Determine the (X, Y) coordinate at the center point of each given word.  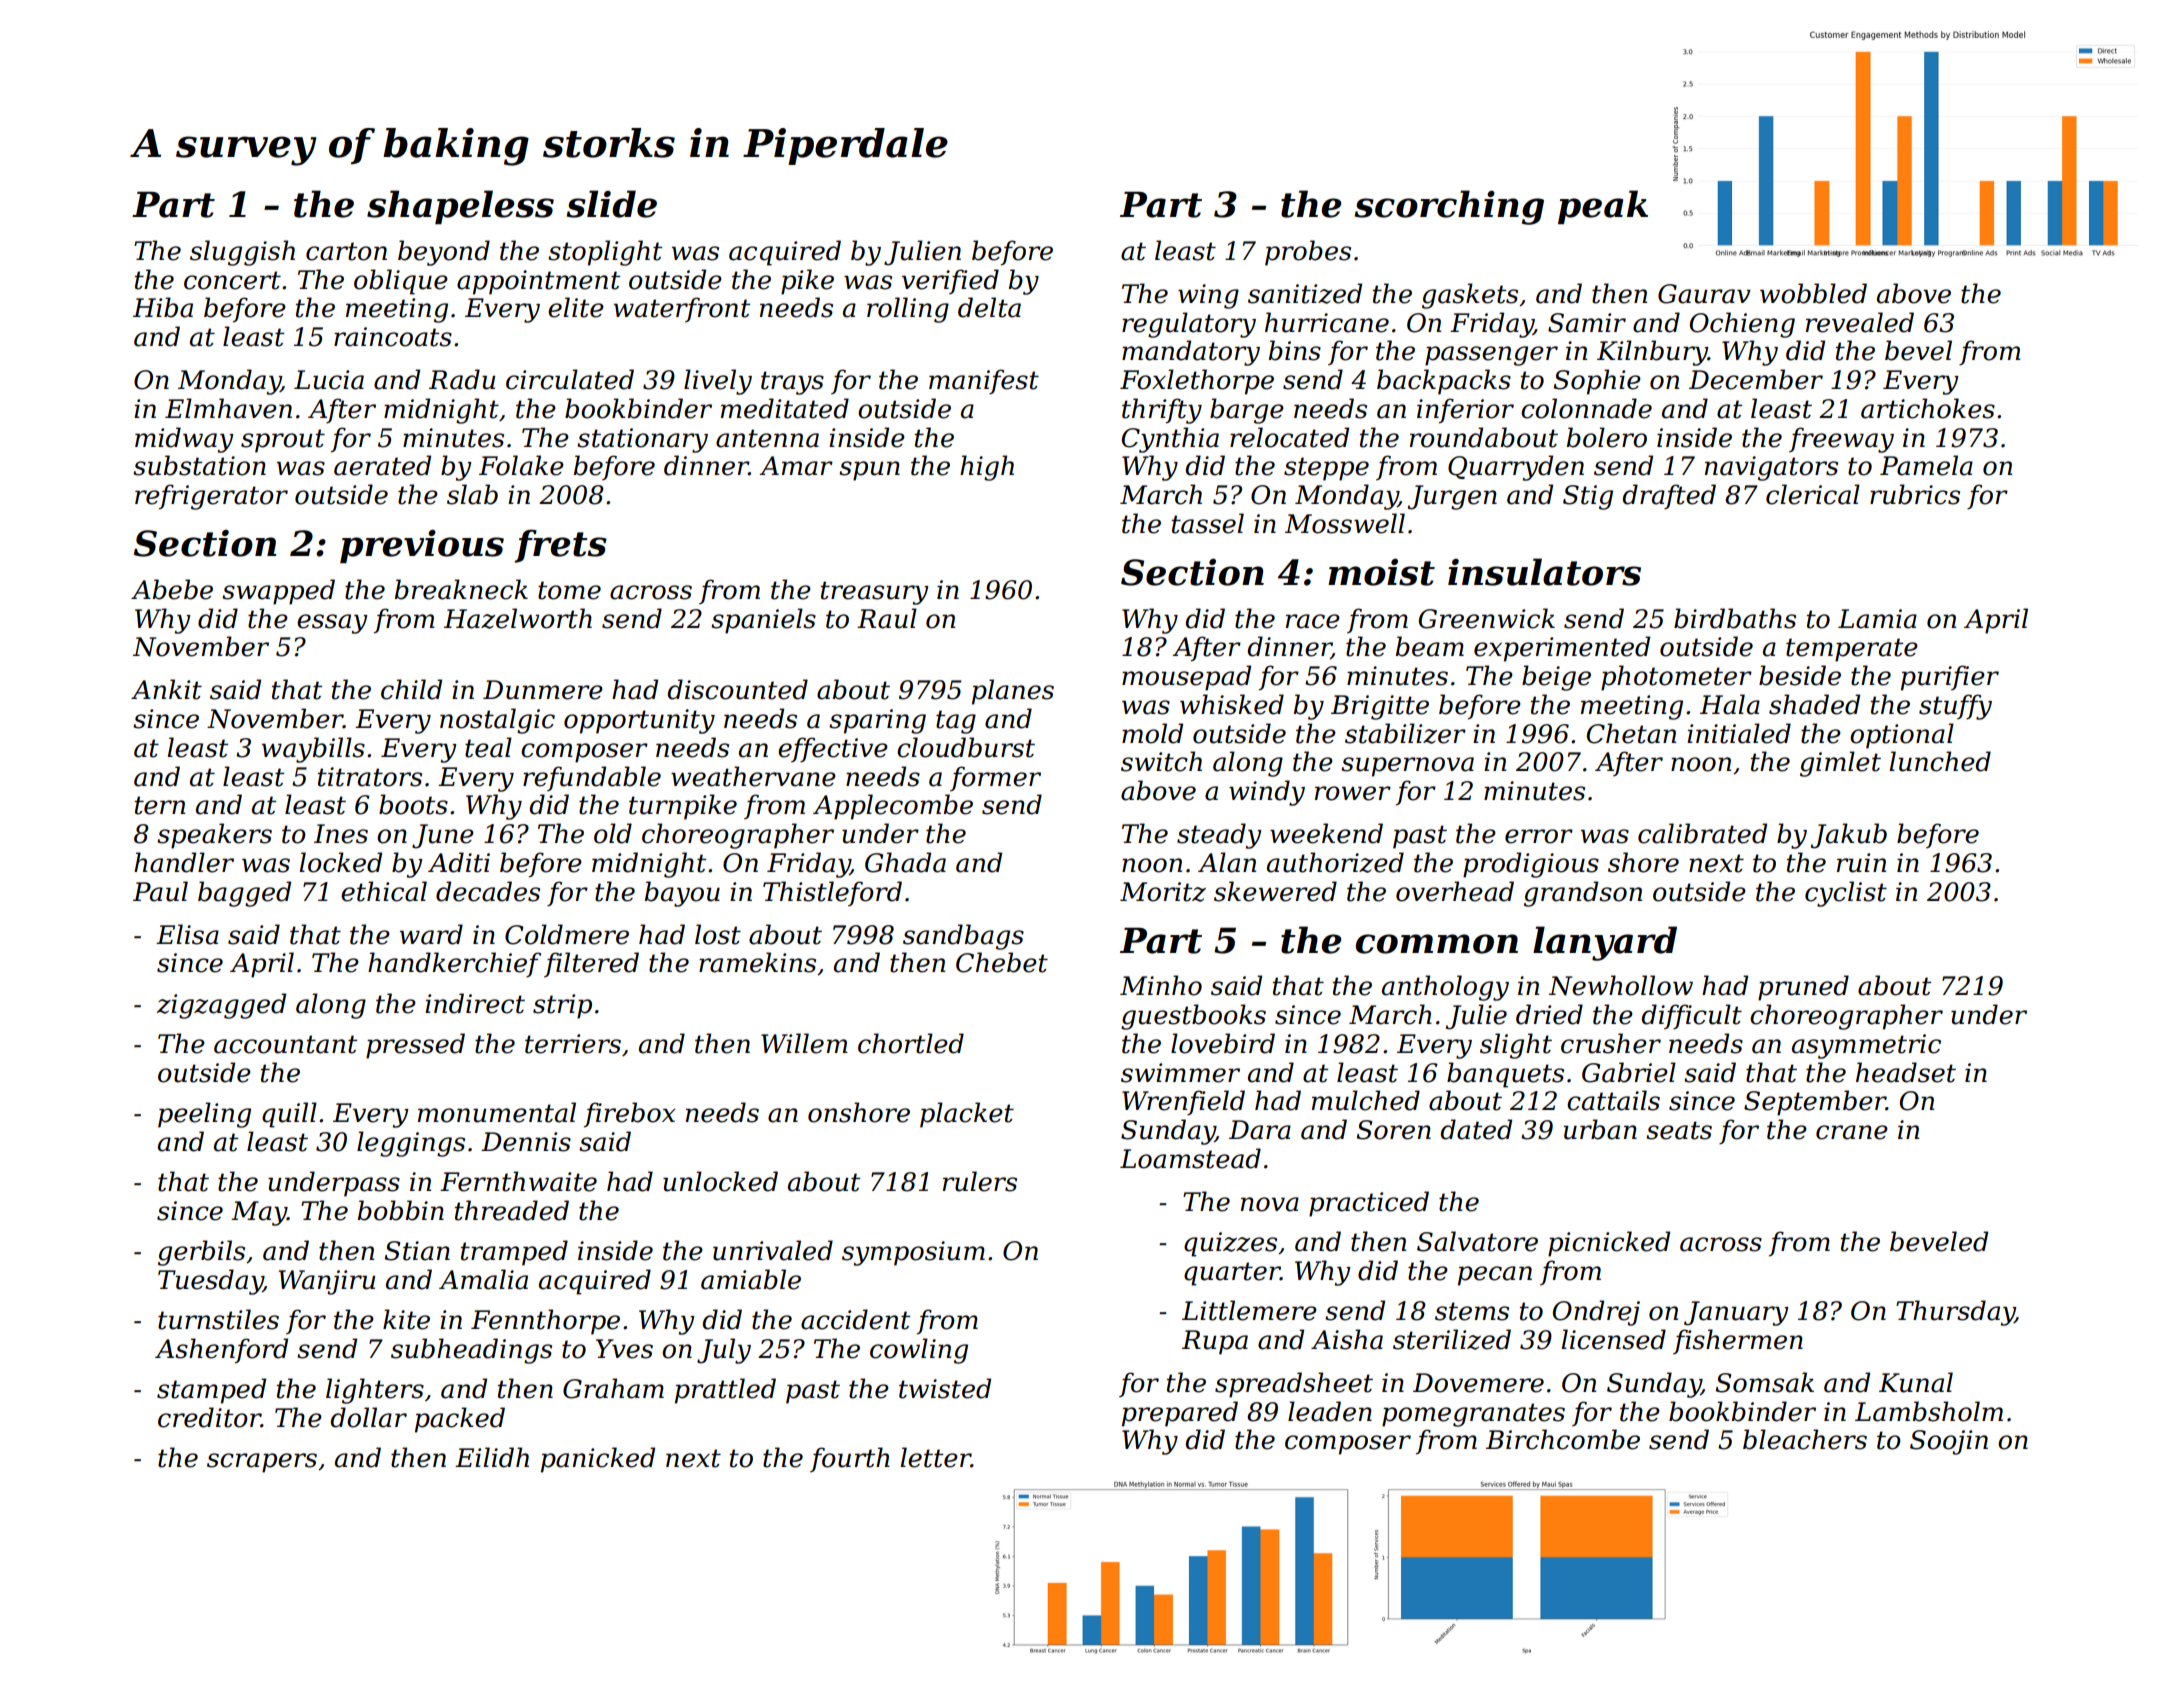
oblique (401, 282)
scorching (1449, 207)
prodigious (1531, 865)
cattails (1613, 1100)
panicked (598, 1460)
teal (488, 747)
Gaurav (1704, 294)
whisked (1232, 704)
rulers (980, 1181)
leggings (411, 1144)
